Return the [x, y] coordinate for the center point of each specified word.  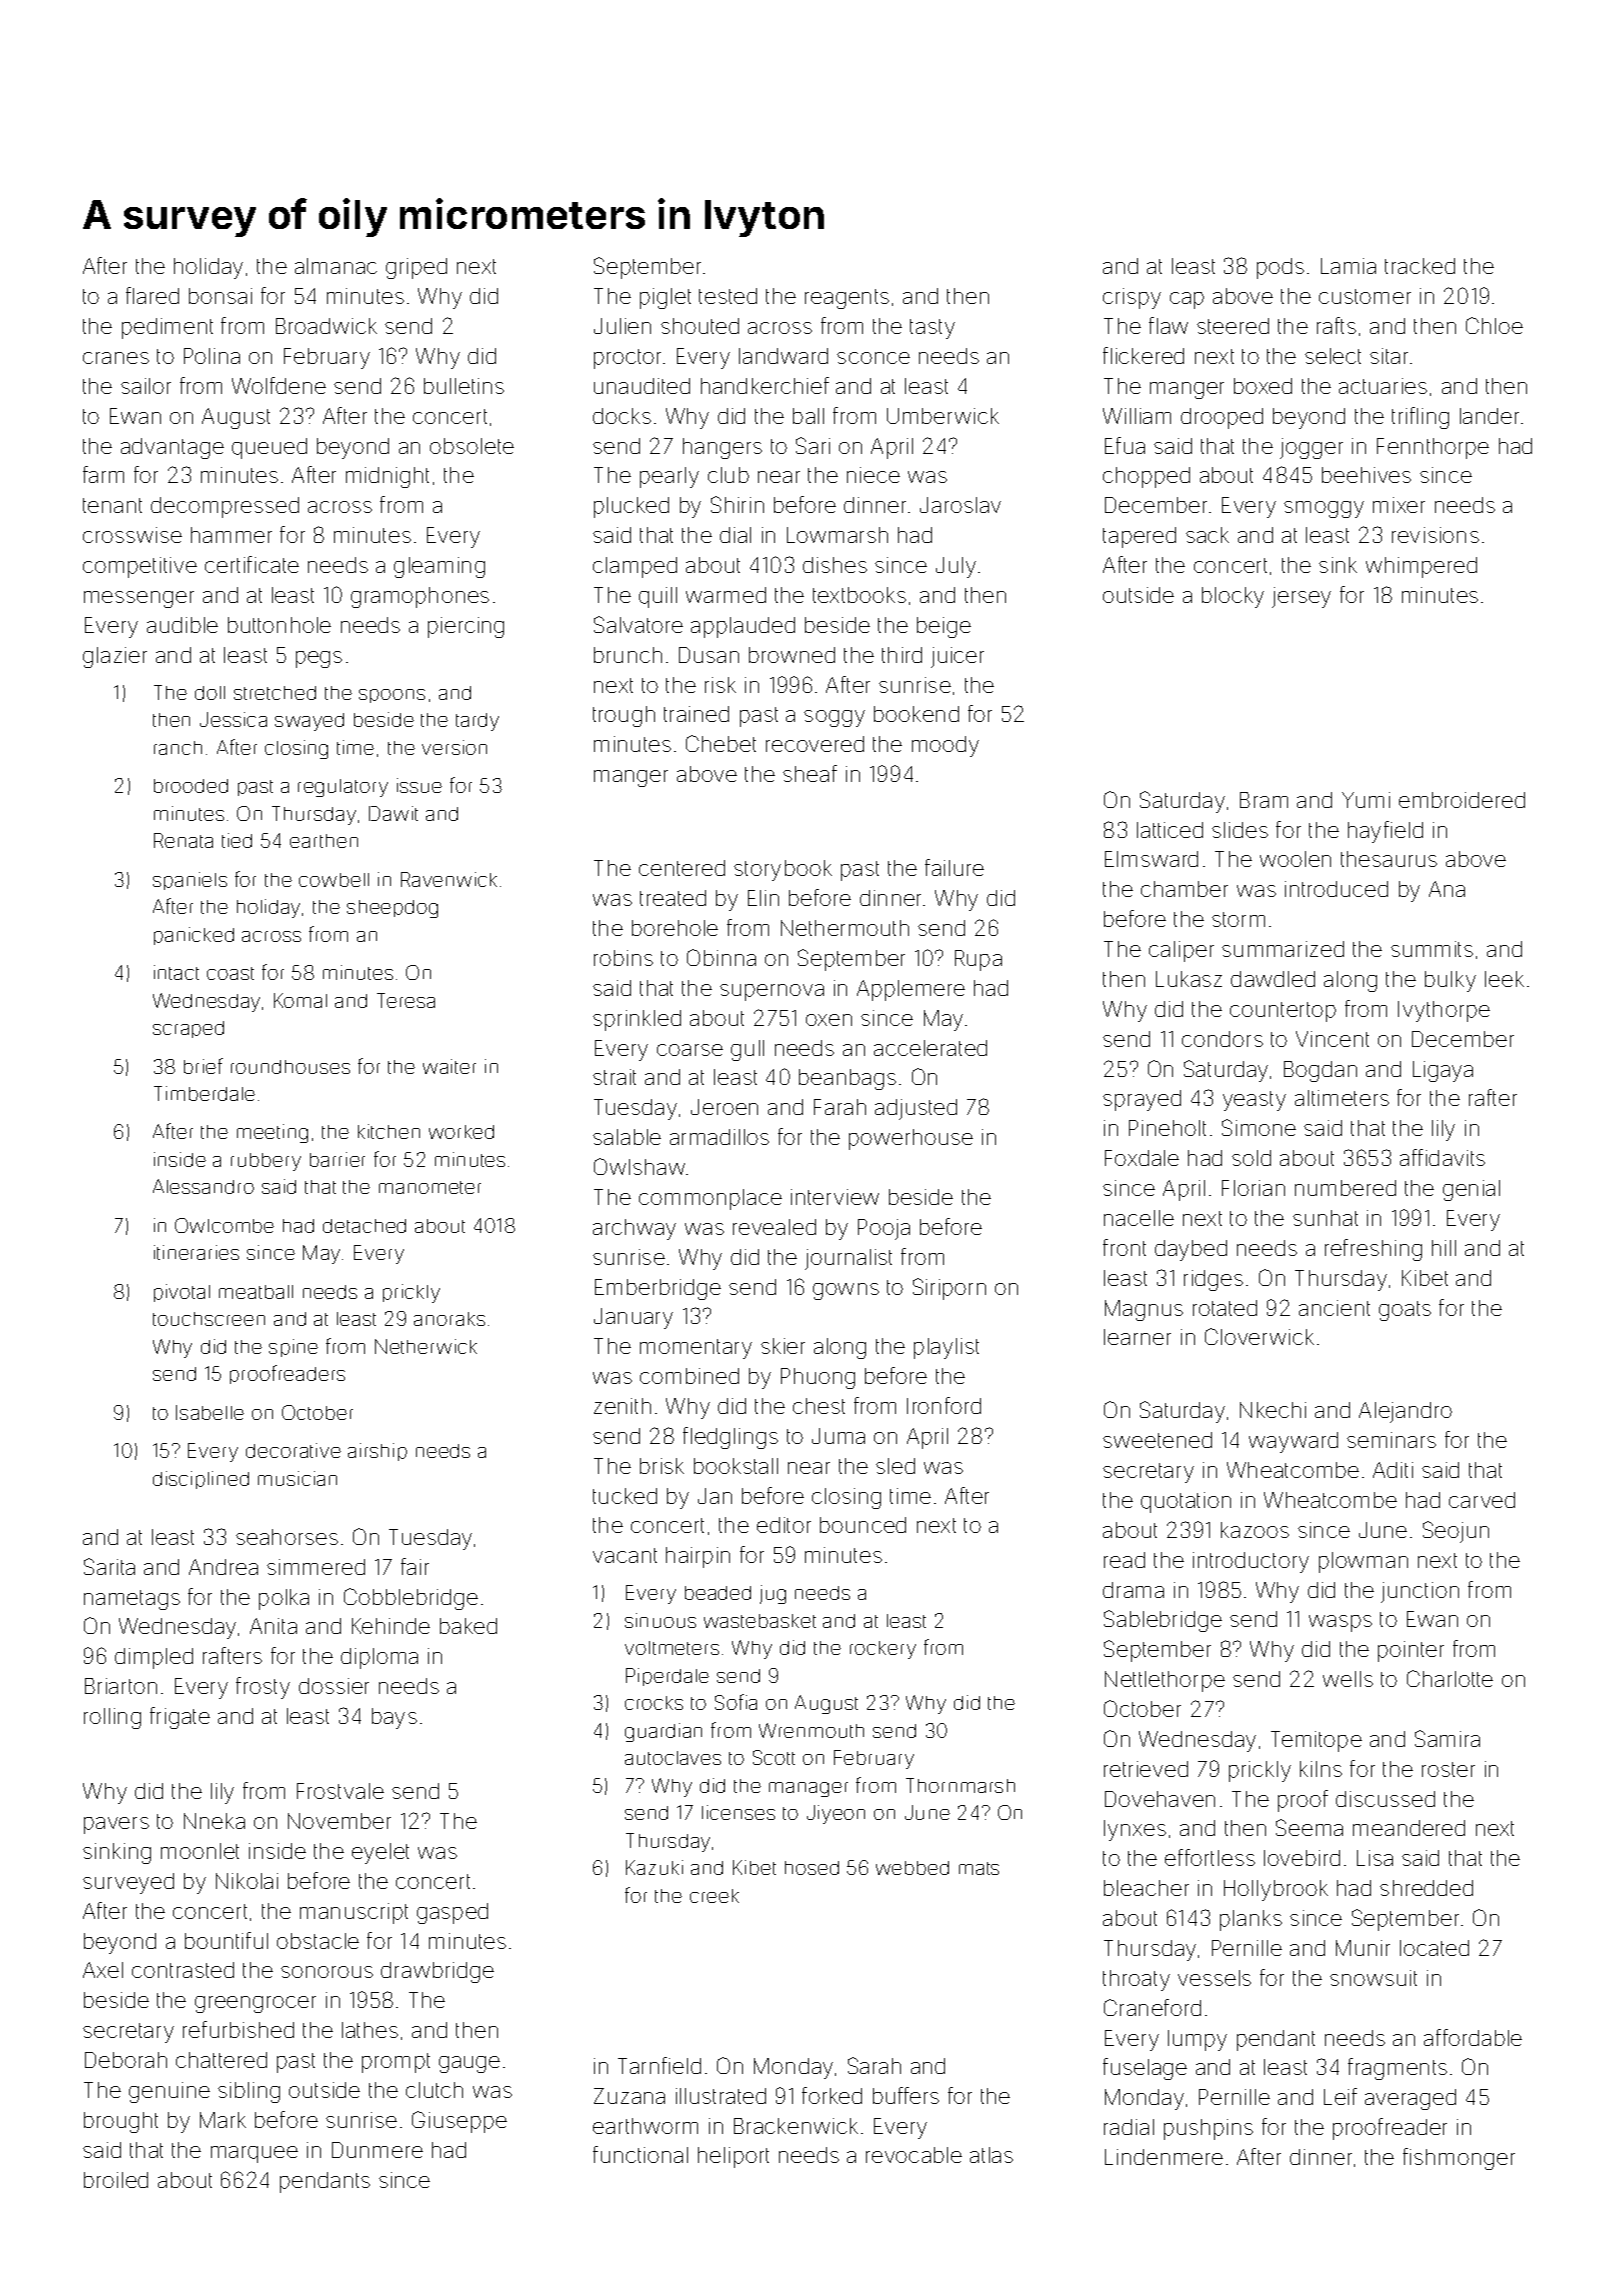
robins [623, 958]
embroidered [1462, 800]
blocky [1233, 597]
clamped [635, 567]
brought [121, 2122]
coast [230, 973]
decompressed [225, 507]
